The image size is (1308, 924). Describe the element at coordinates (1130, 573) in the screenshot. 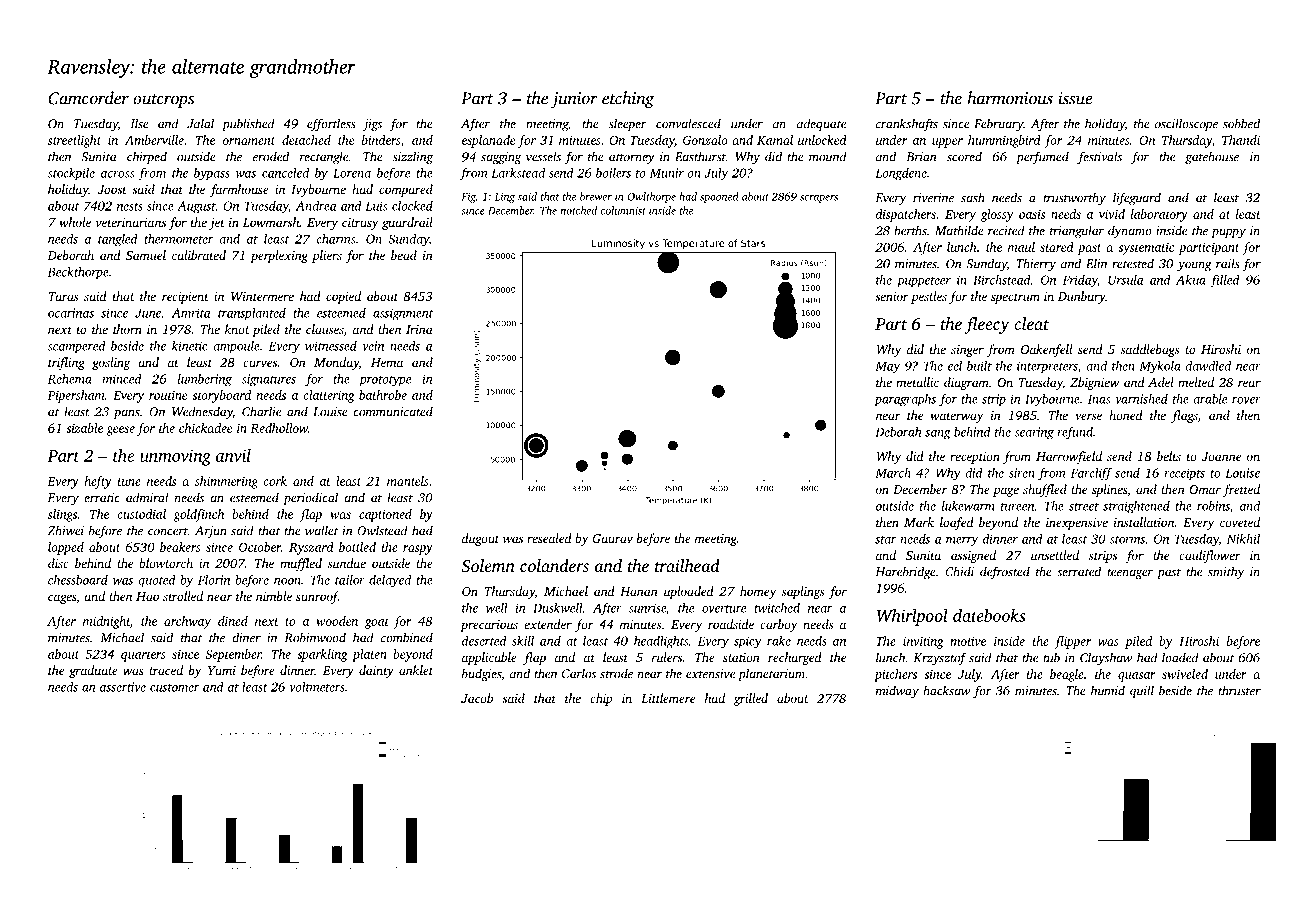

I see `teenager` at that location.
